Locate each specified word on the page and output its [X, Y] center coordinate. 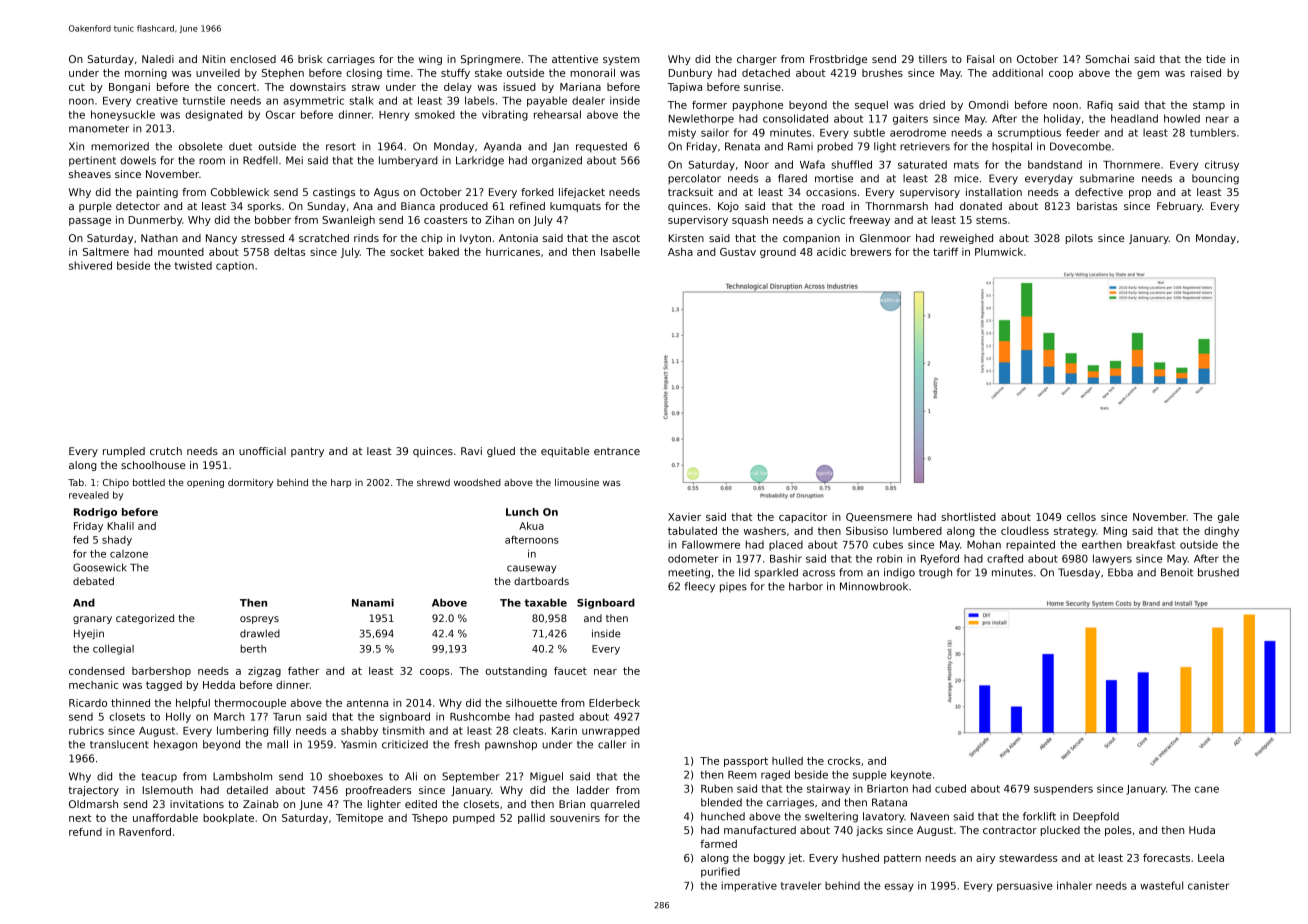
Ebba [1120, 572]
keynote [911, 775]
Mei [294, 160]
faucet [570, 671]
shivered [90, 265]
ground [778, 253]
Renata [742, 146]
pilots [1079, 239]
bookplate [228, 819]
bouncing [1215, 179]
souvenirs [575, 818]
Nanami [373, 603]
